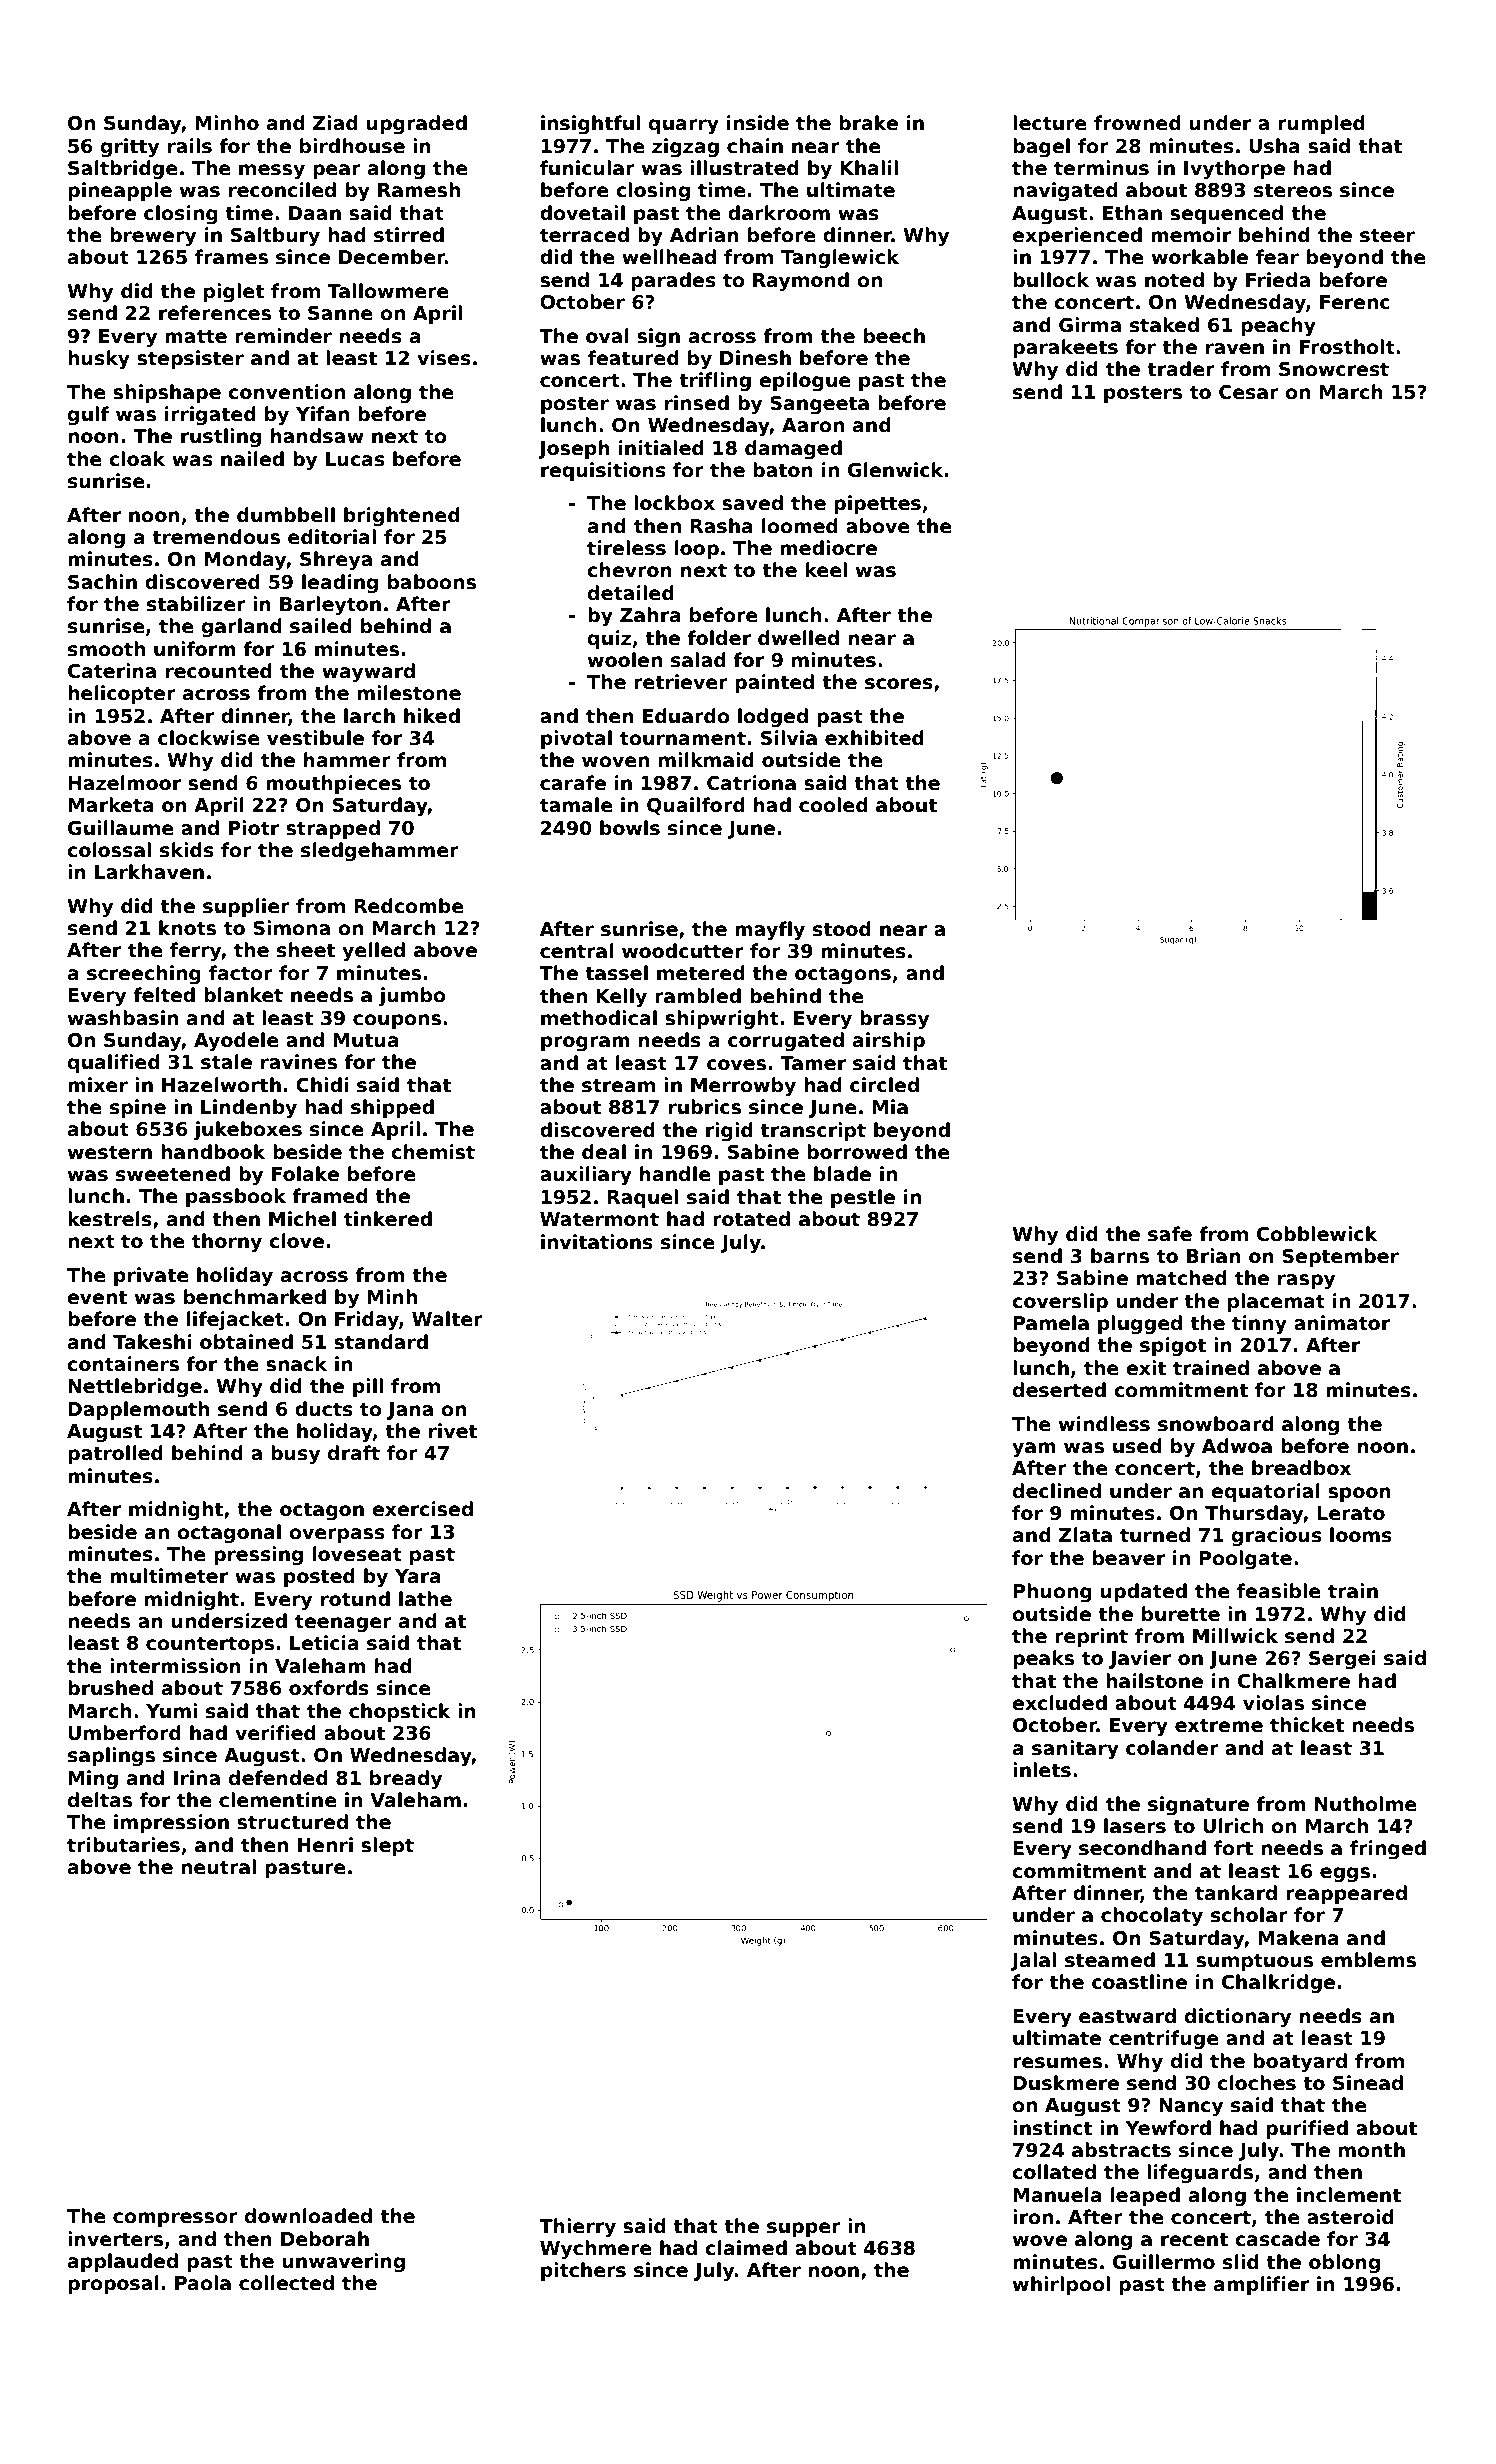  What do you see at coordinates (1334, 369) in the image?
I see `Snowcrest` at bounding box center [1334, 369].
